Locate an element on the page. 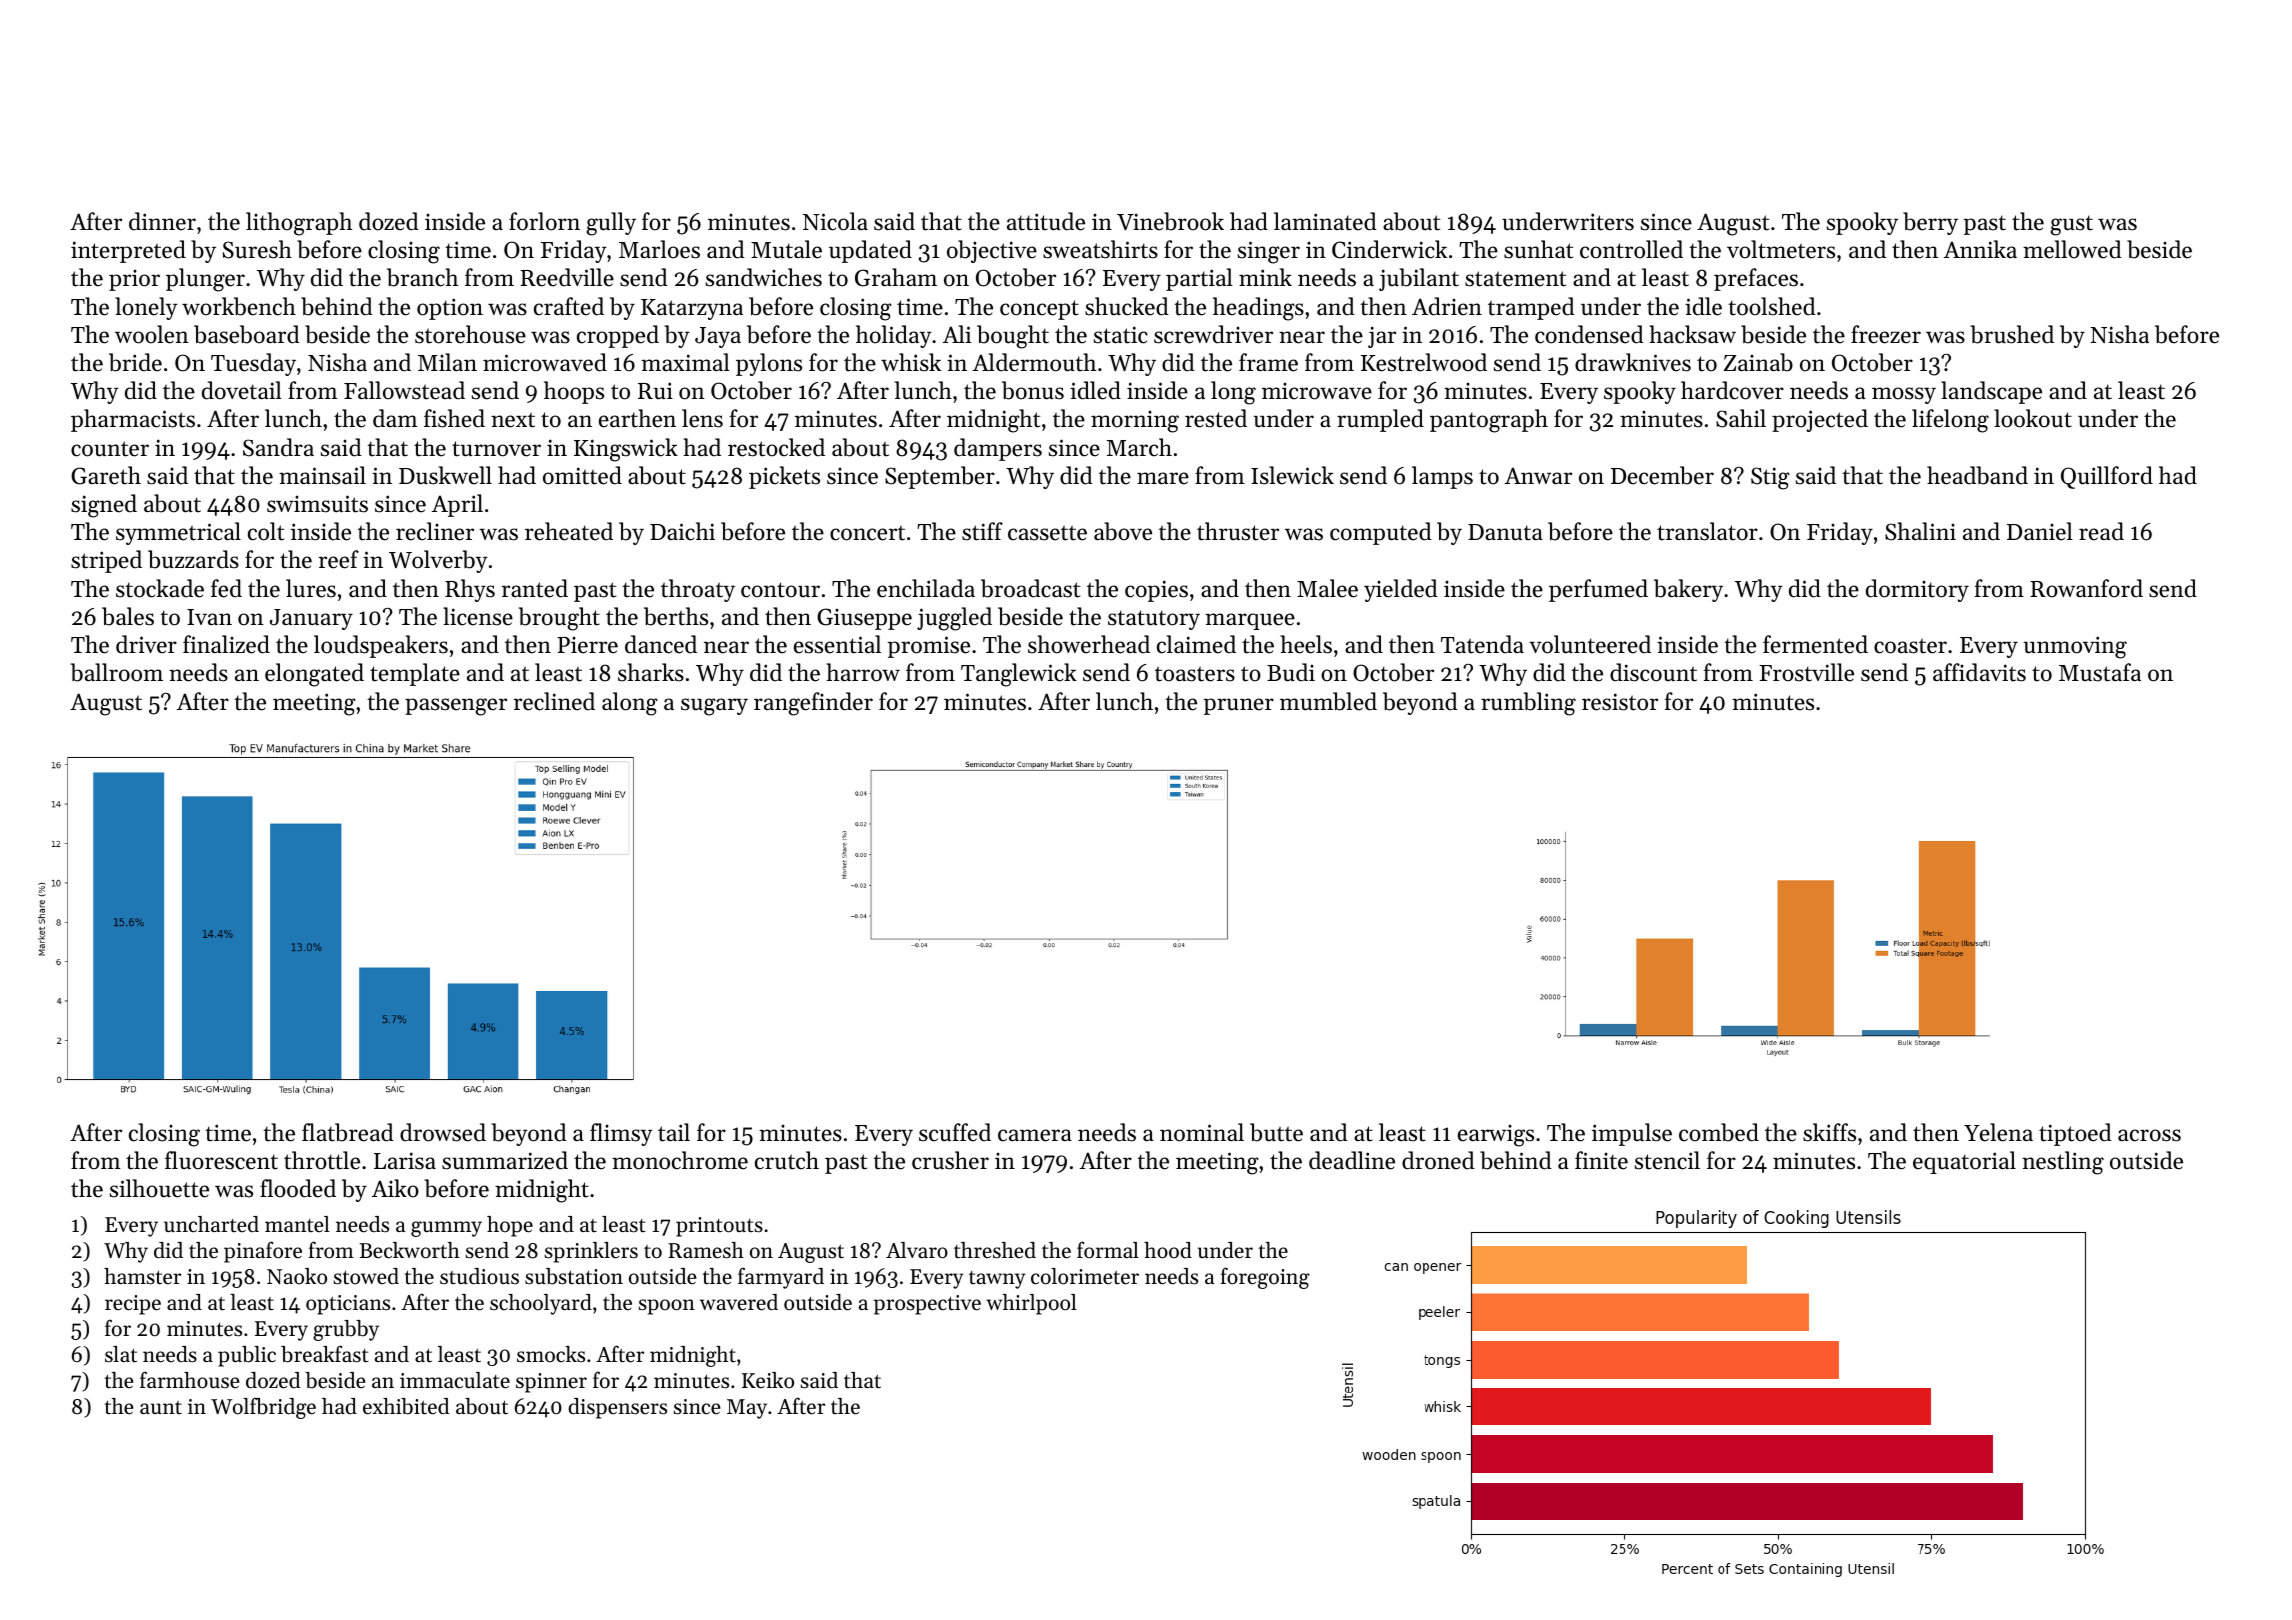 This document has width=2292, height=1620. stockade is located at coordinates (160, 588).
